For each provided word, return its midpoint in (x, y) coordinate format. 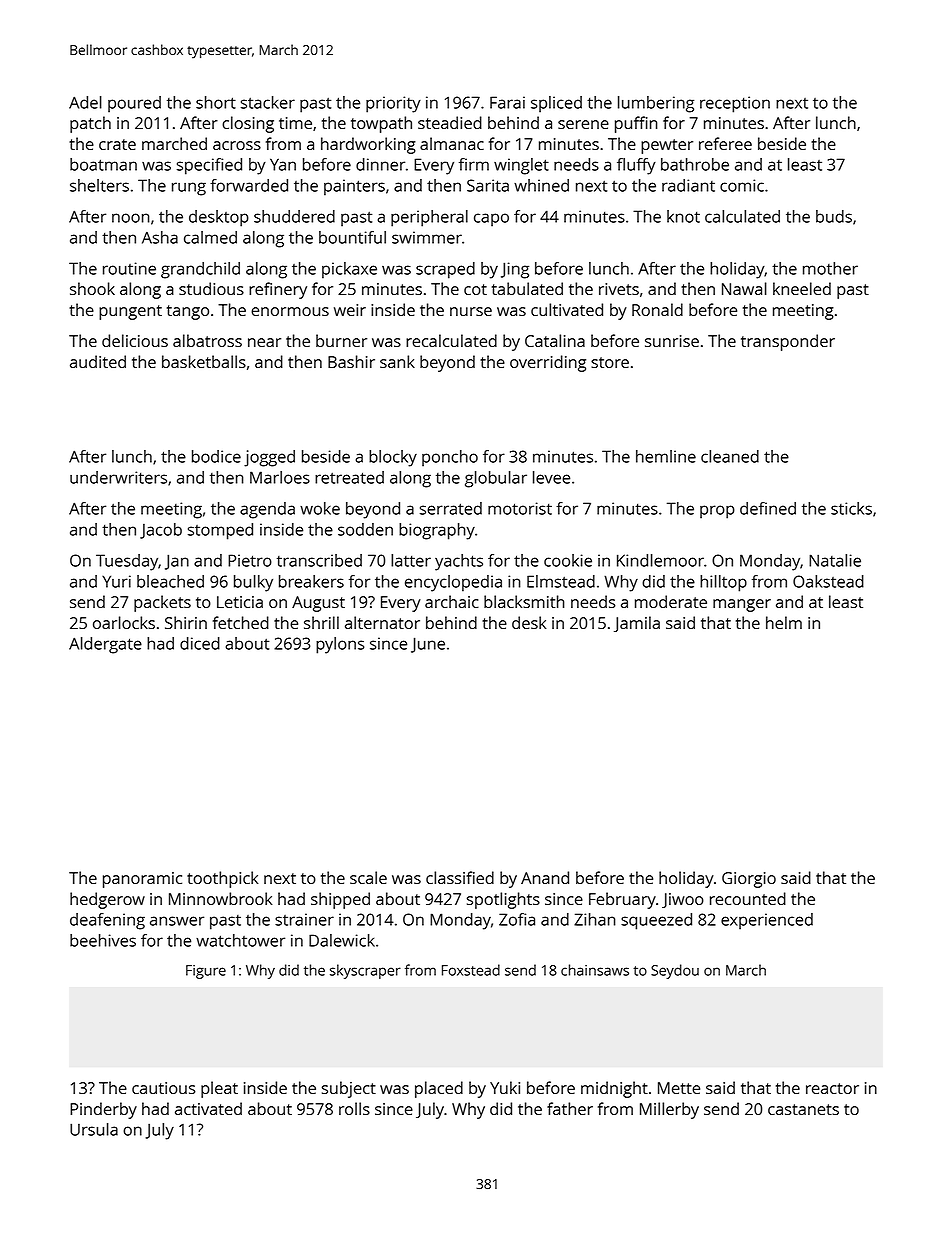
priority (393, 104)
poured (134, 104)
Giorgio (749, 880)
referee (725, 143)
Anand (545, 877)
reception (735, 104)
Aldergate (105, 645)
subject (349, 1089)
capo (491, 220)
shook (92, 288)
